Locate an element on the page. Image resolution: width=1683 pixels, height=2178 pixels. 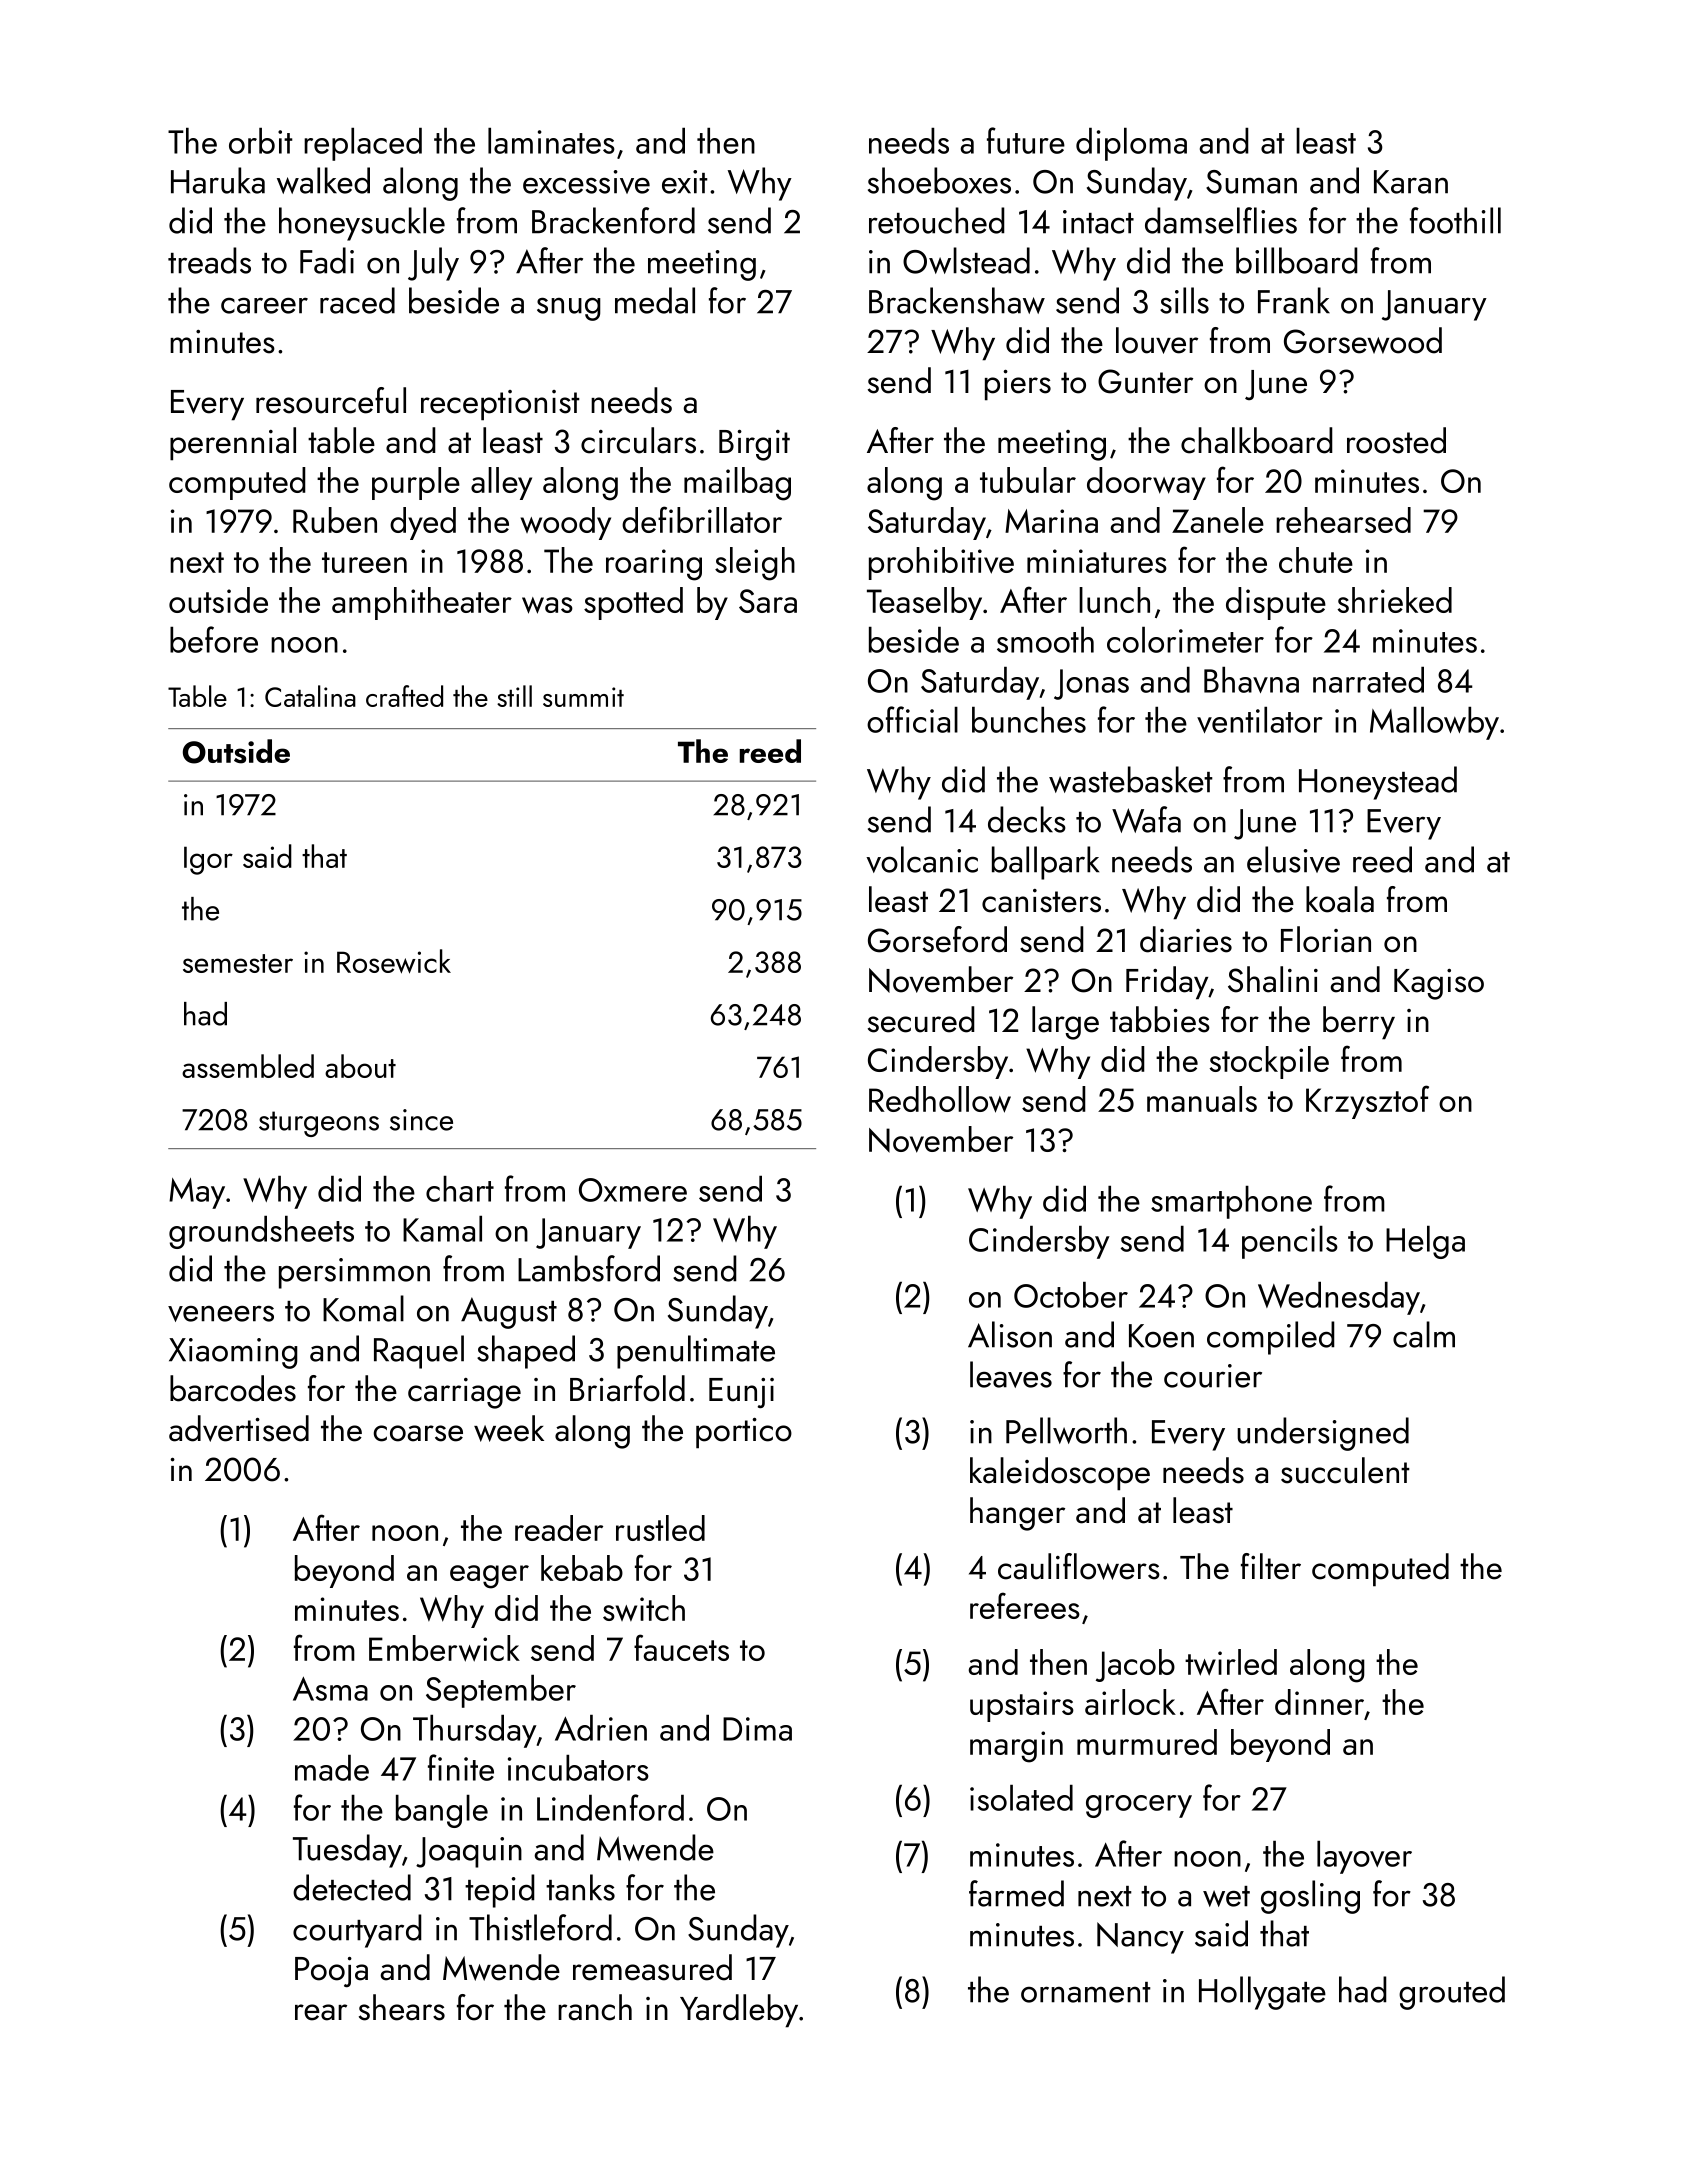
Yardleby is located at coordinates (739, 2011).
